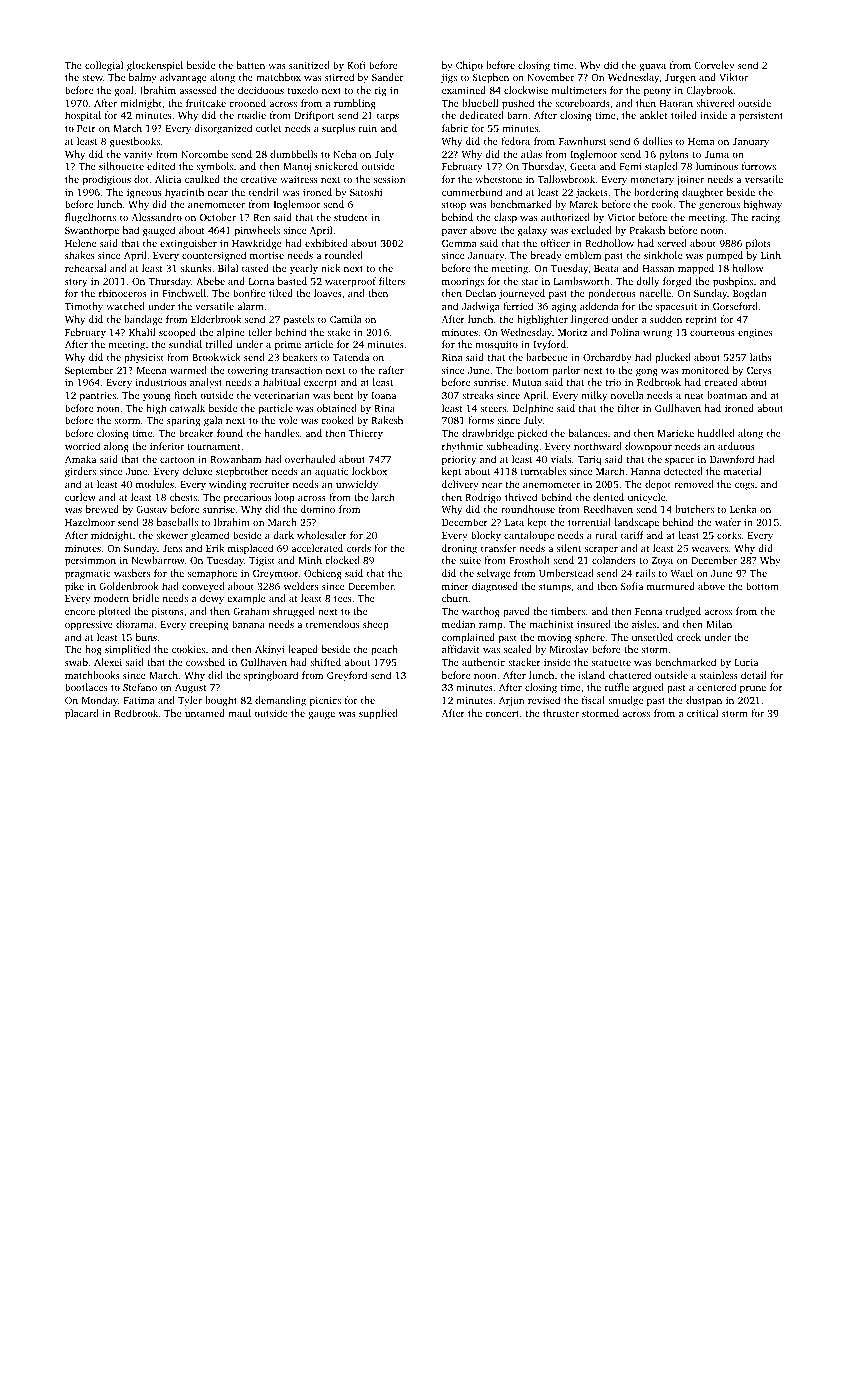  I want to click on tournament, so click(214, 447).
